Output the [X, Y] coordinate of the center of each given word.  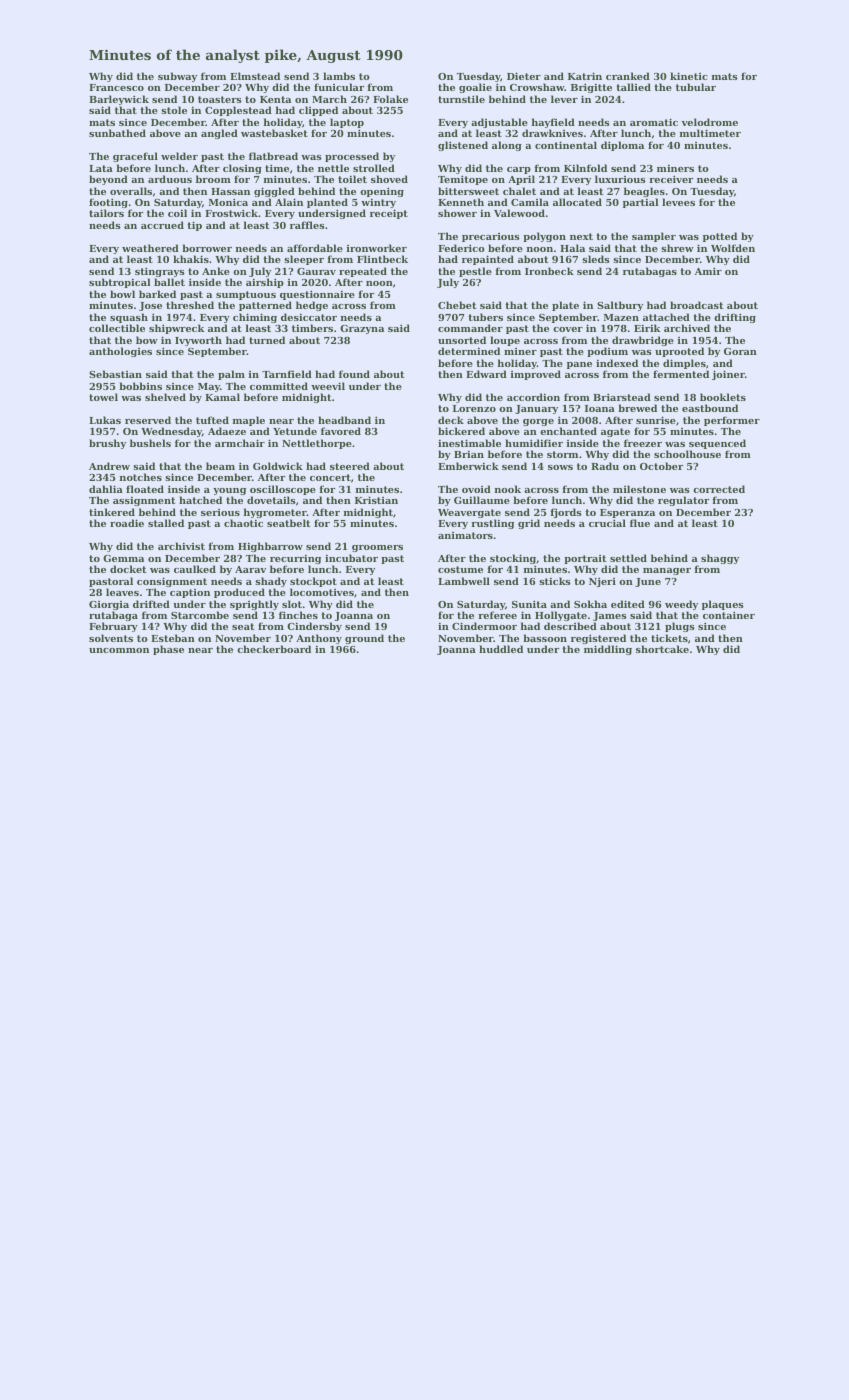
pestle [475, 272]
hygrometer [275, 513]
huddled [501, 649]
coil [177, 213]
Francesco [116, 87]
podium [607, 352]
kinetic [689, 76]
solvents [111, 638]
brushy [107, 444]
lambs [339, 76]
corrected [719, 489]
